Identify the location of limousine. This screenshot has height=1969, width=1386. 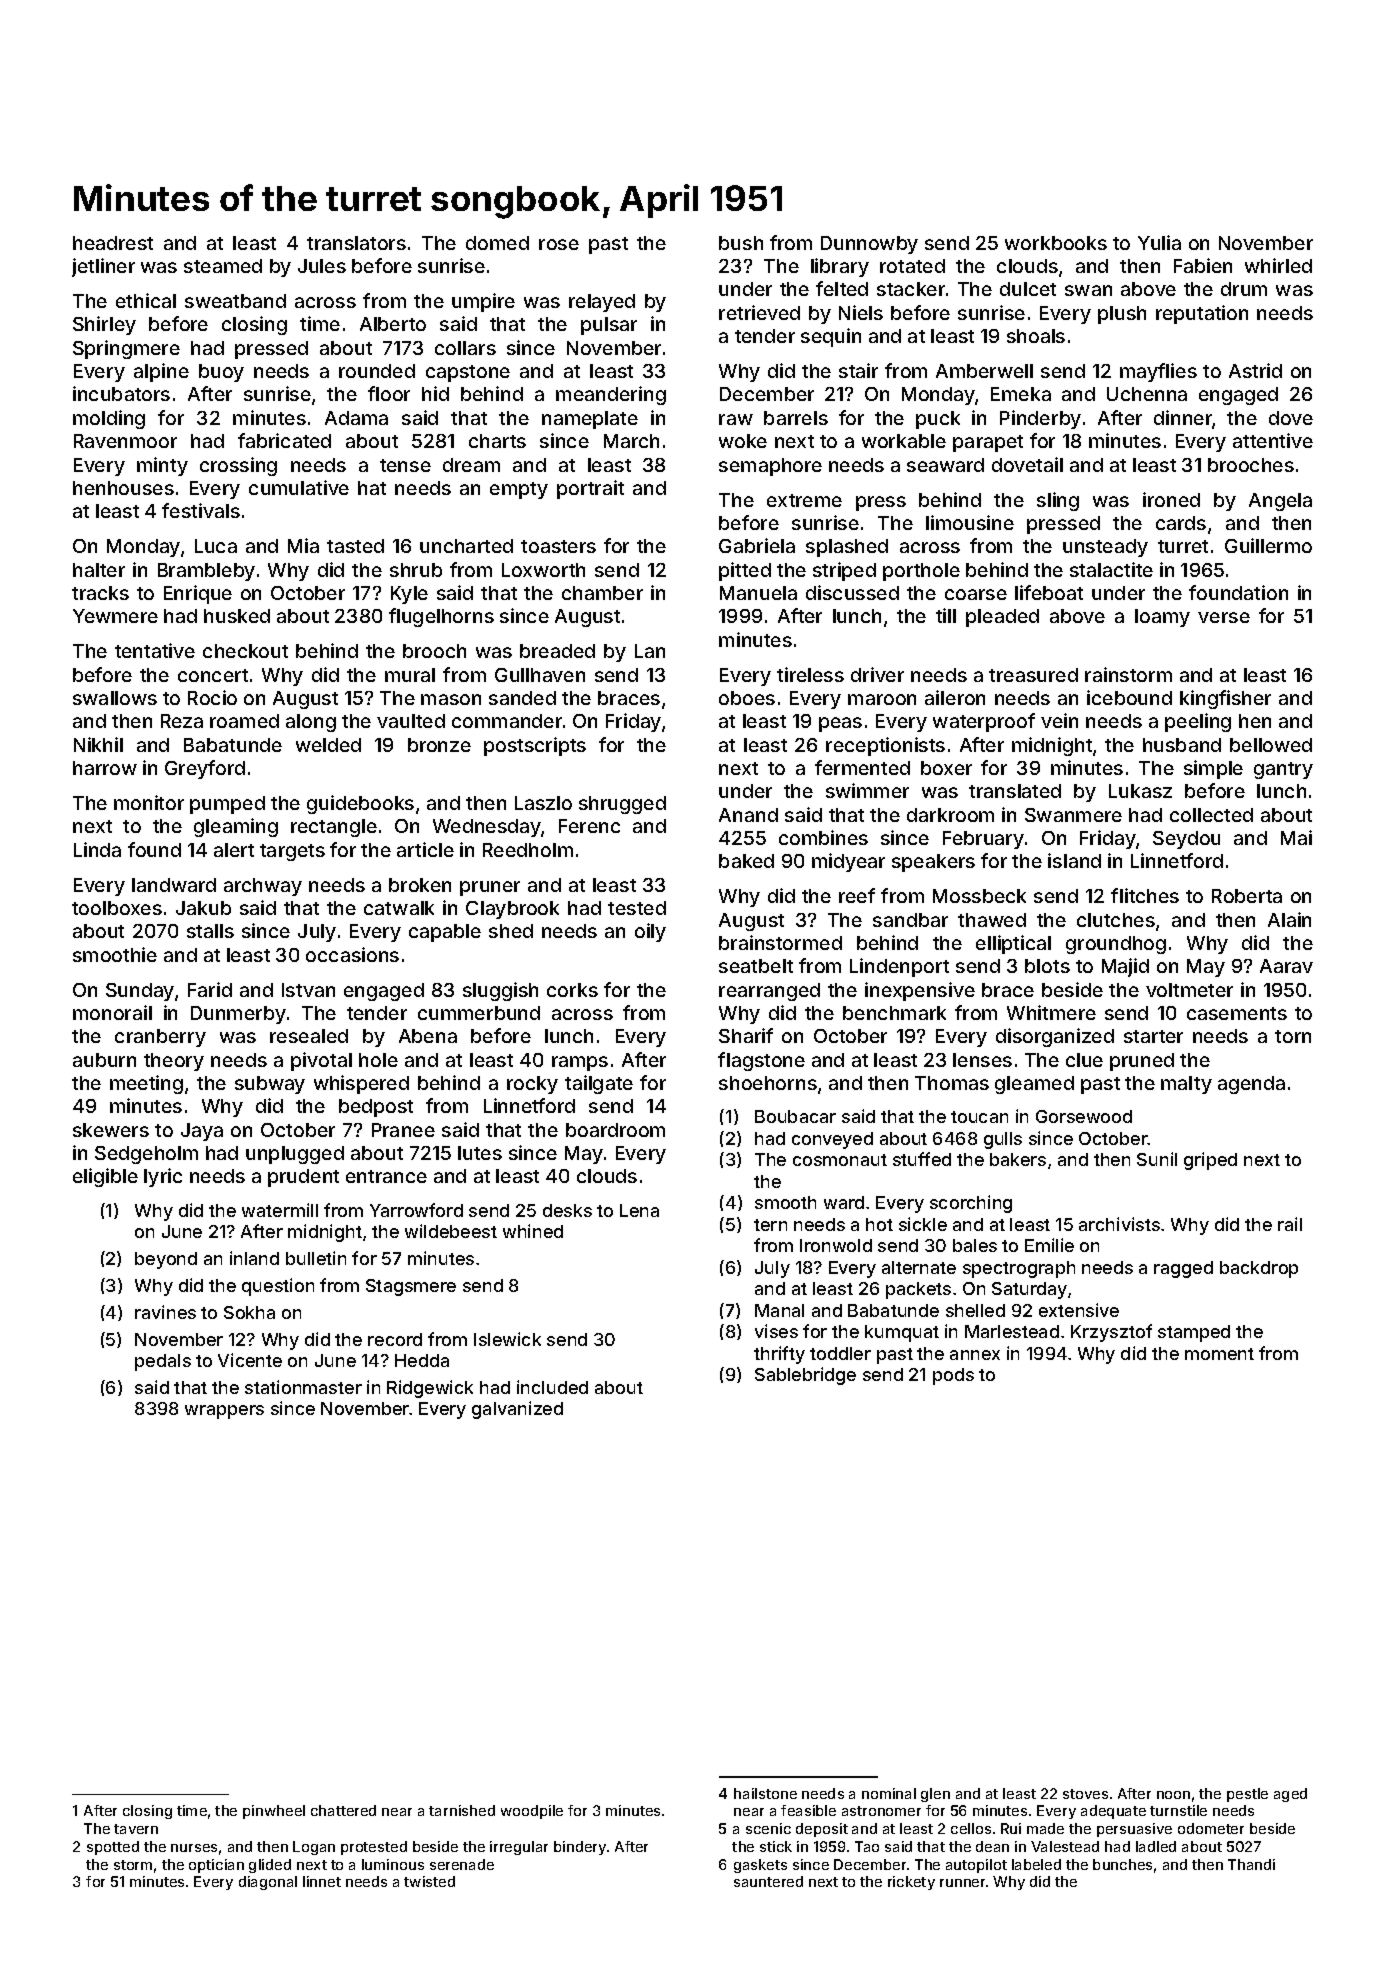
(970, 522).
